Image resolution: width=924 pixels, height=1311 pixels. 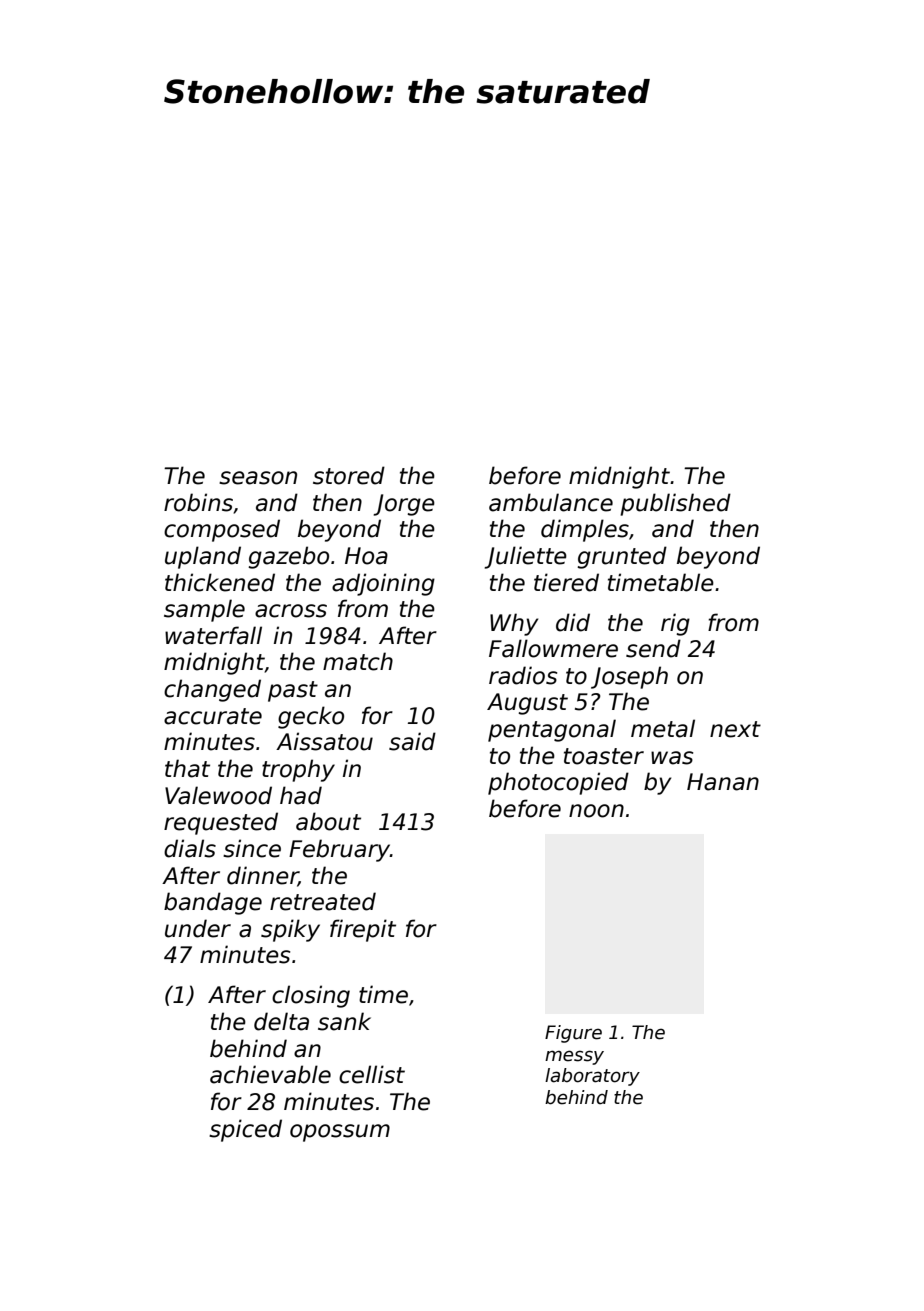 I want to click on season, so click(x=258, y=478).
